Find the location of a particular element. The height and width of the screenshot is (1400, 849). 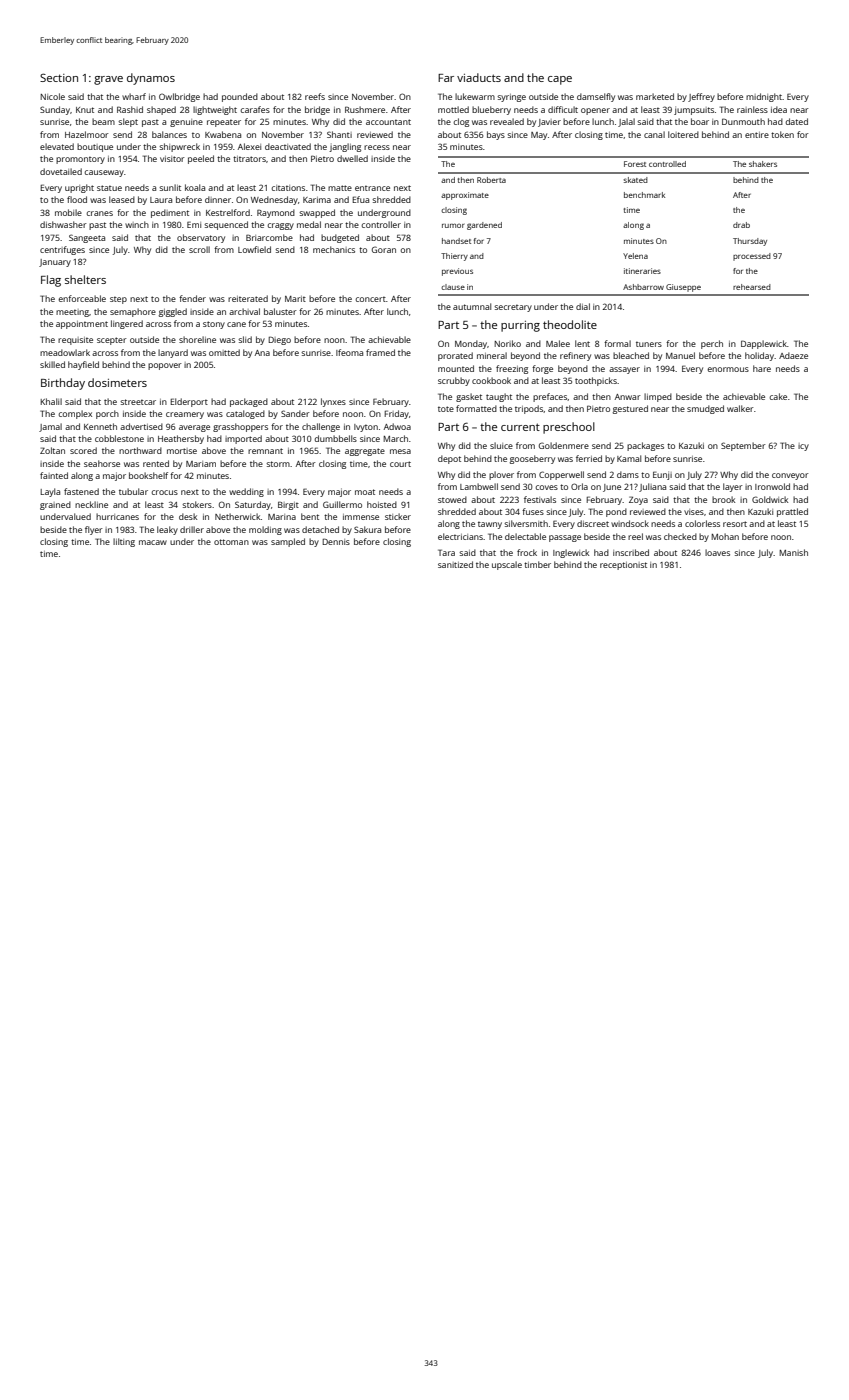

wharf is located at coordinates (134, 96).
